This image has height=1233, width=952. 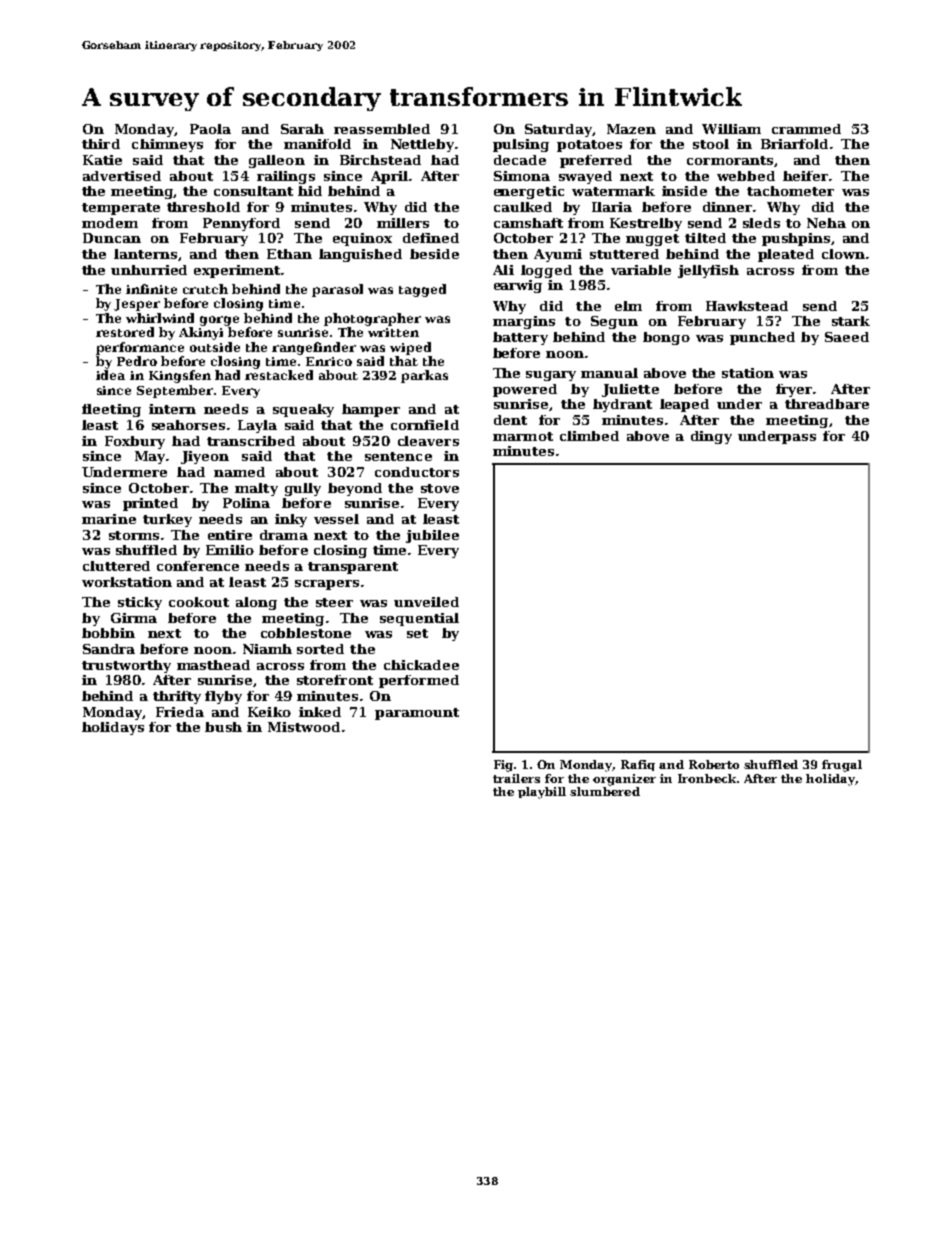 I want to click on crammed, so click(x=806, y=129).
